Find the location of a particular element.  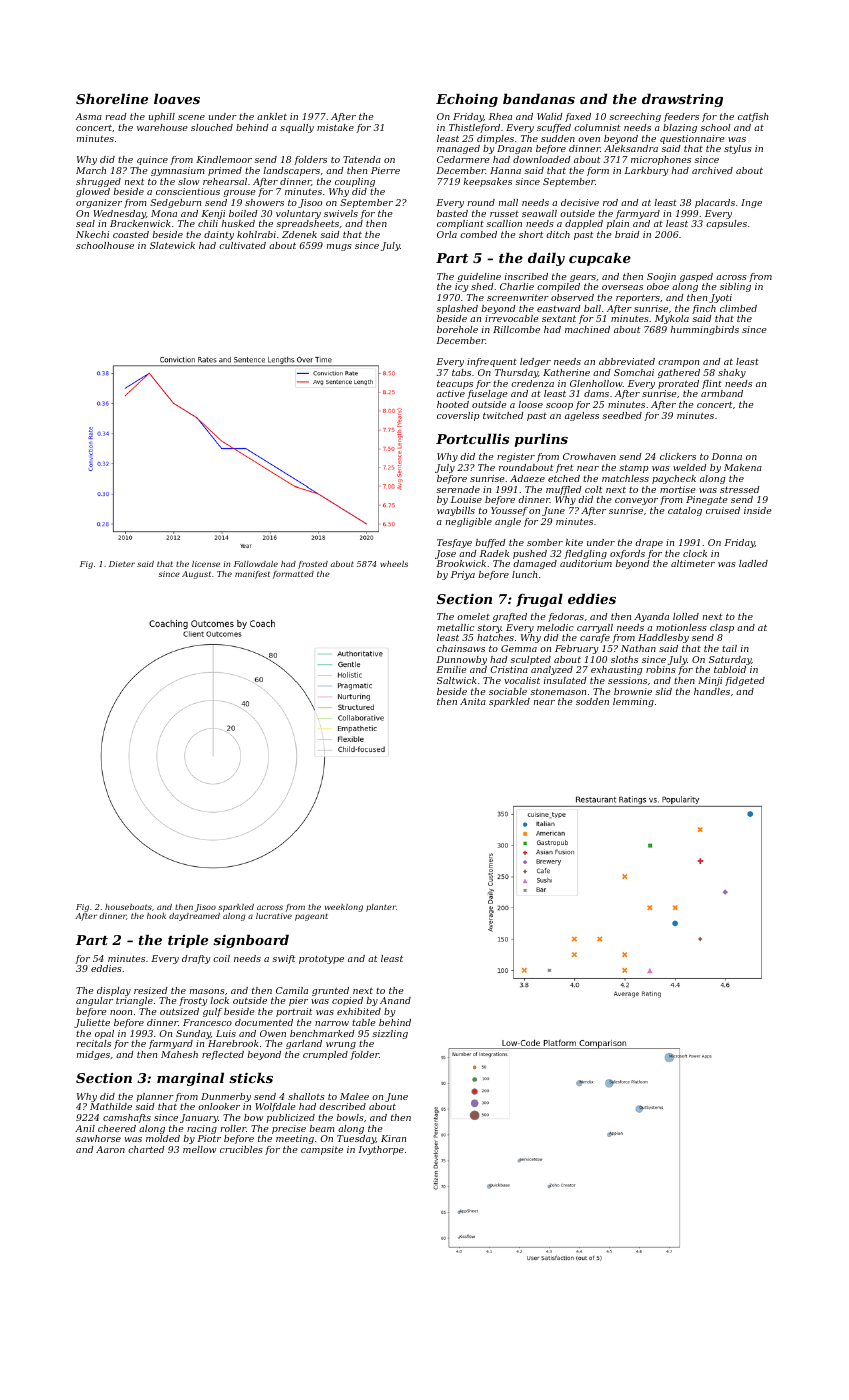

decisive is located at coordinates (580, 202).
